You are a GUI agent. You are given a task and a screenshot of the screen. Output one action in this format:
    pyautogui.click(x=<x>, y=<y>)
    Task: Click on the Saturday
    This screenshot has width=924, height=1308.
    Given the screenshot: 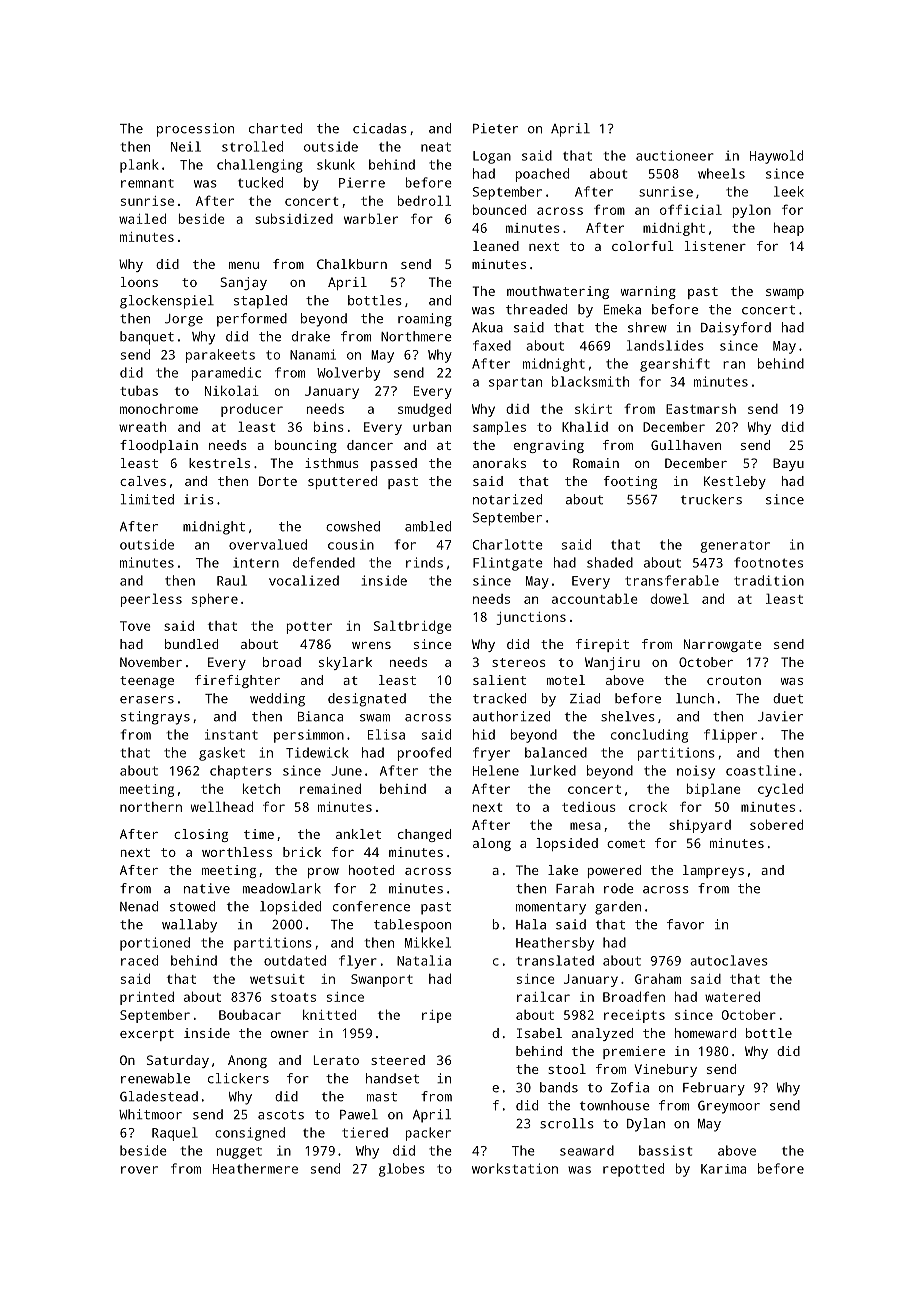 What is the action you would take?
    pyautogui.click(x=178, y=1061)
